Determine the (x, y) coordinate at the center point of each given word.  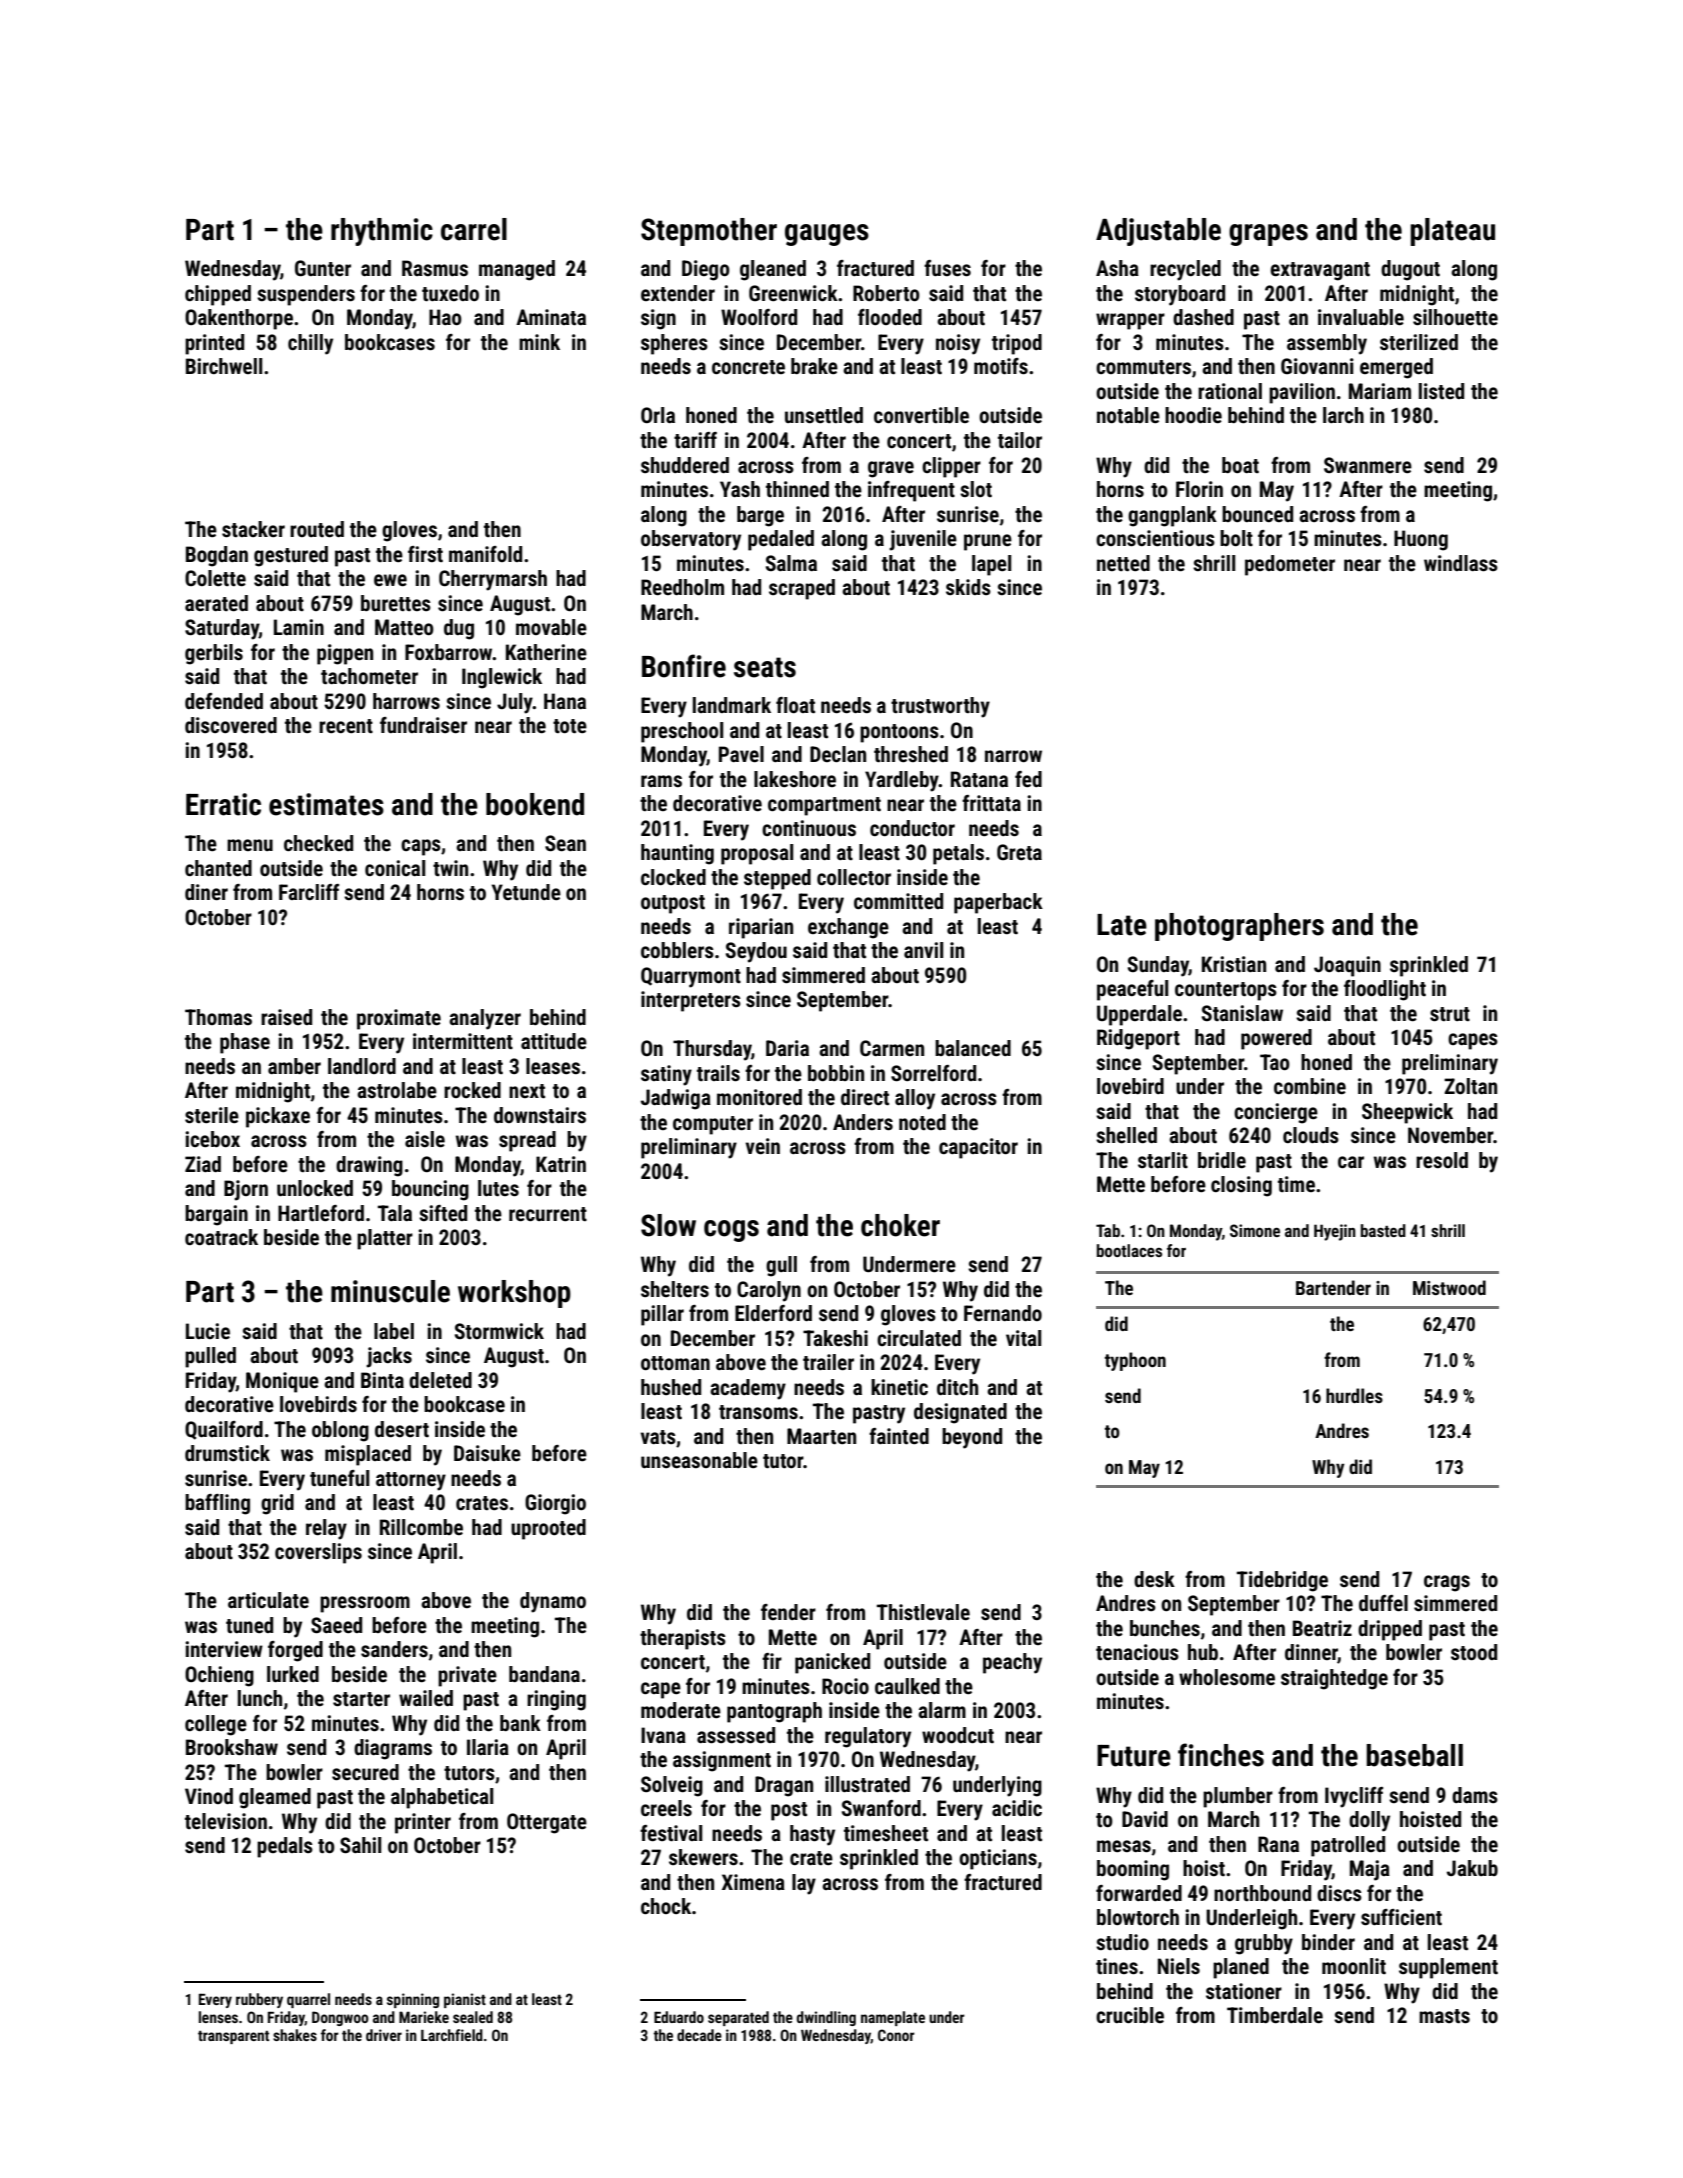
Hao (445, 317)
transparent (233, 2037)
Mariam (1380, 391)
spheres (674, 344)
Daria (787, 1048)
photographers (1239, 927)
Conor (896, 2035)
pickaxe (278, 1117)
